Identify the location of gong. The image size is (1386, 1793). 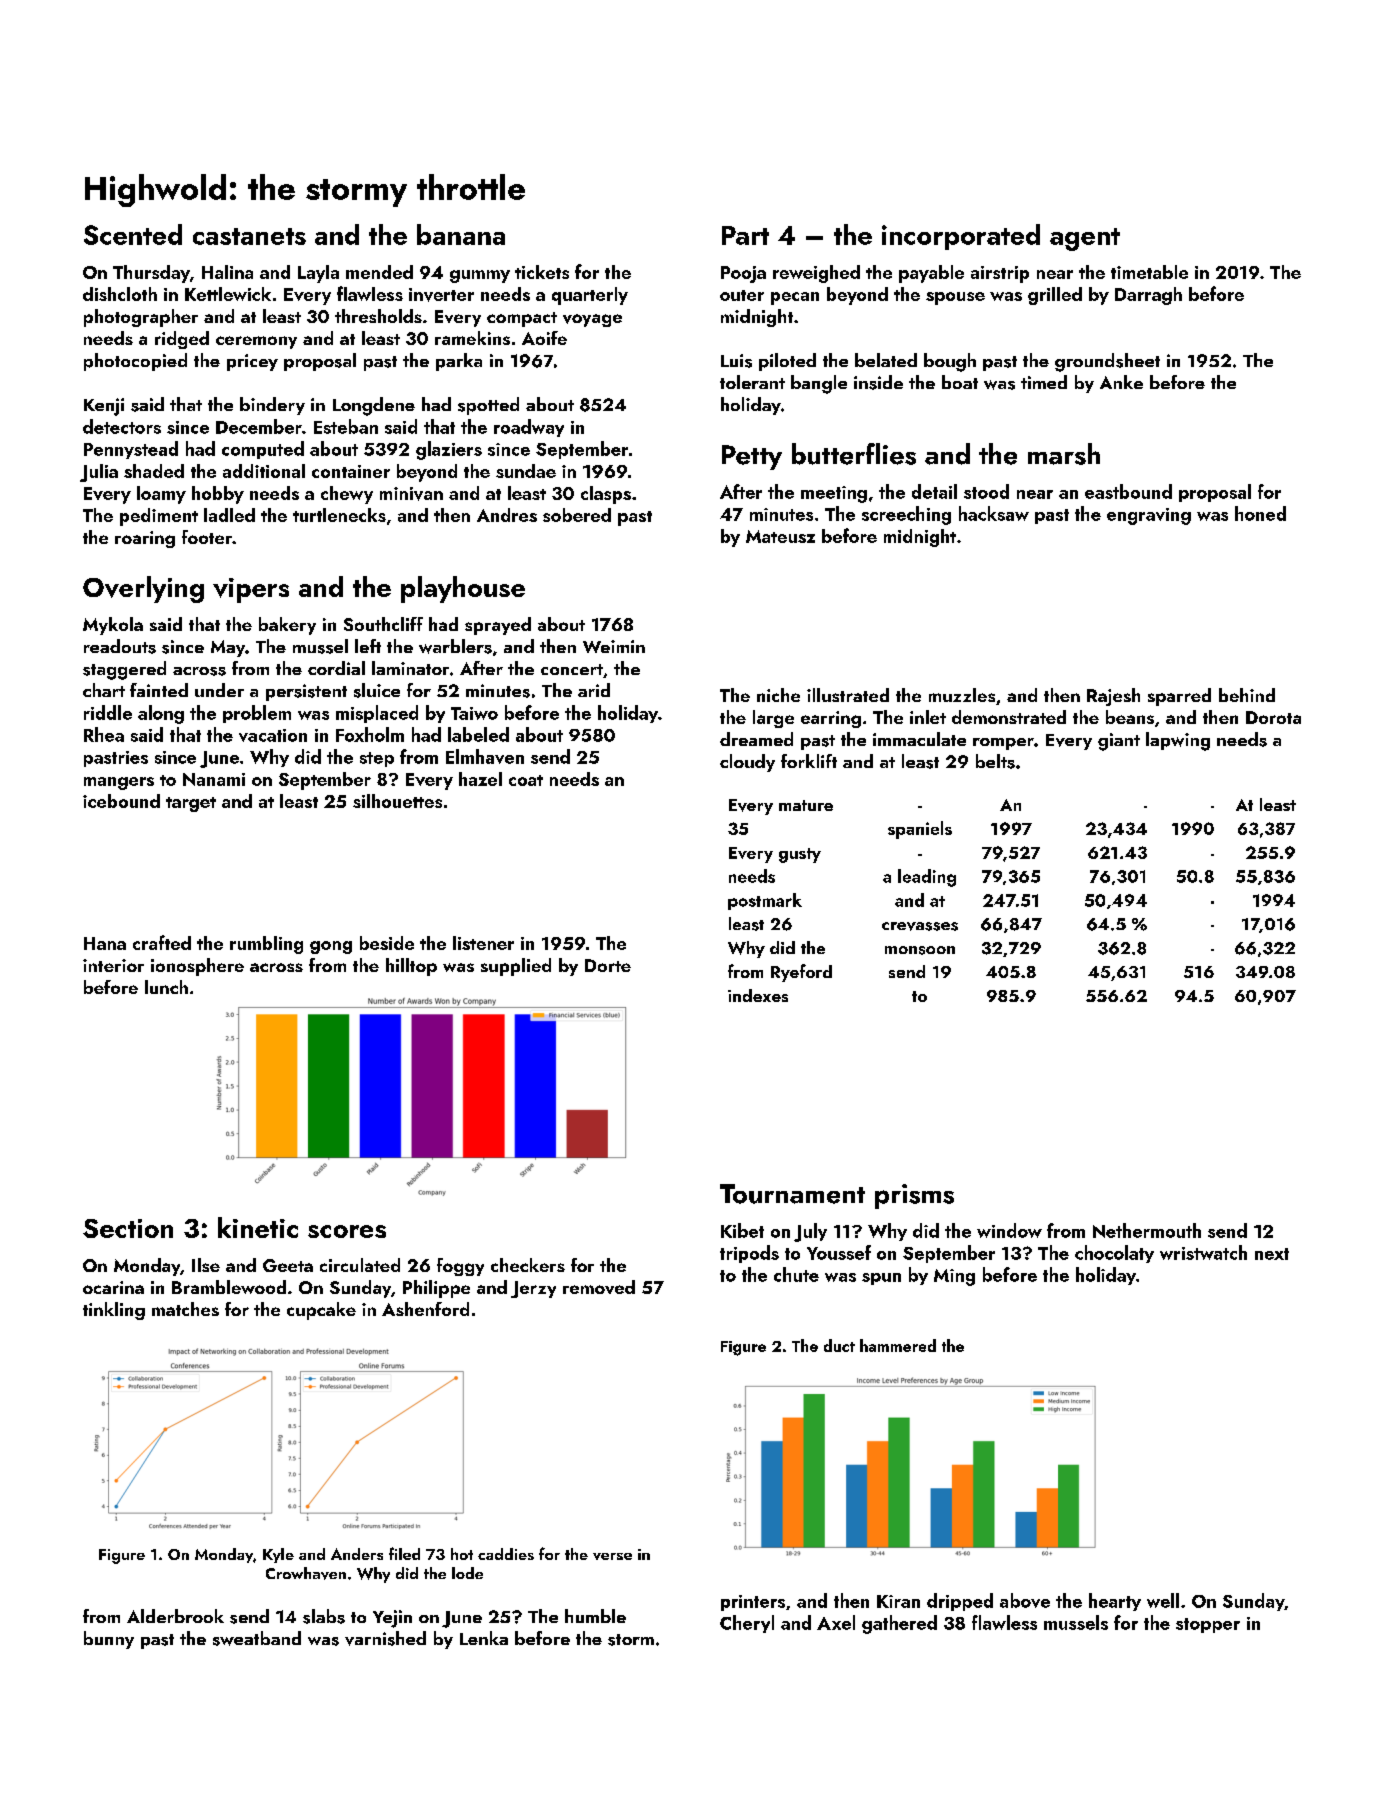
(331, 947).
